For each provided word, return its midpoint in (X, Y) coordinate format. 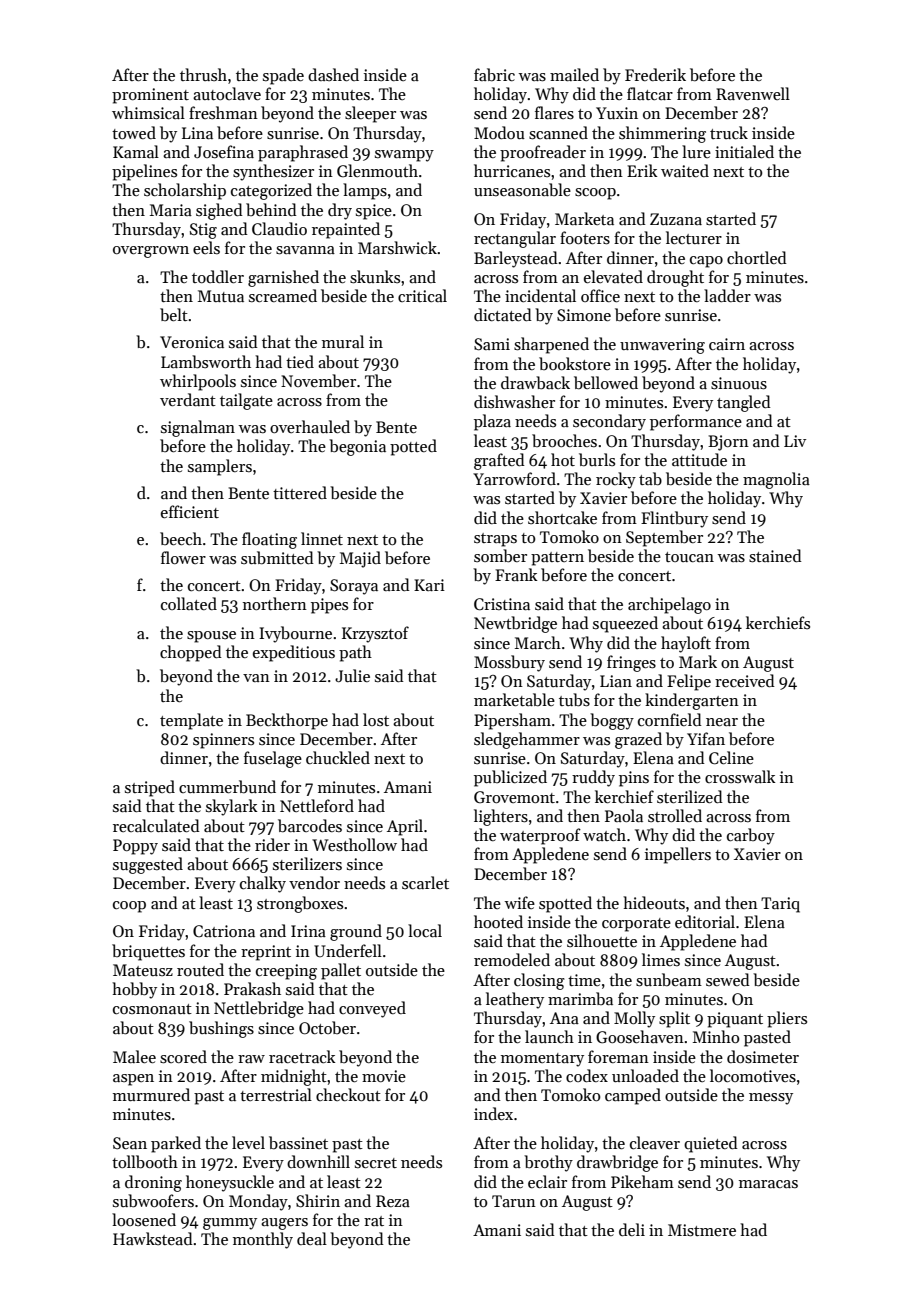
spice (374, 212)
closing (539, 981)
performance (696, 422)
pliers (787, 1019)
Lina (197, 133)
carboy (751, 836)
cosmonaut (152, 1009)
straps (495, 540)
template (191, 721)
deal (312, 1238)
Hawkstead (153, 1238)
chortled (757, 257)
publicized (510, 778)
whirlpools (198, 382)
